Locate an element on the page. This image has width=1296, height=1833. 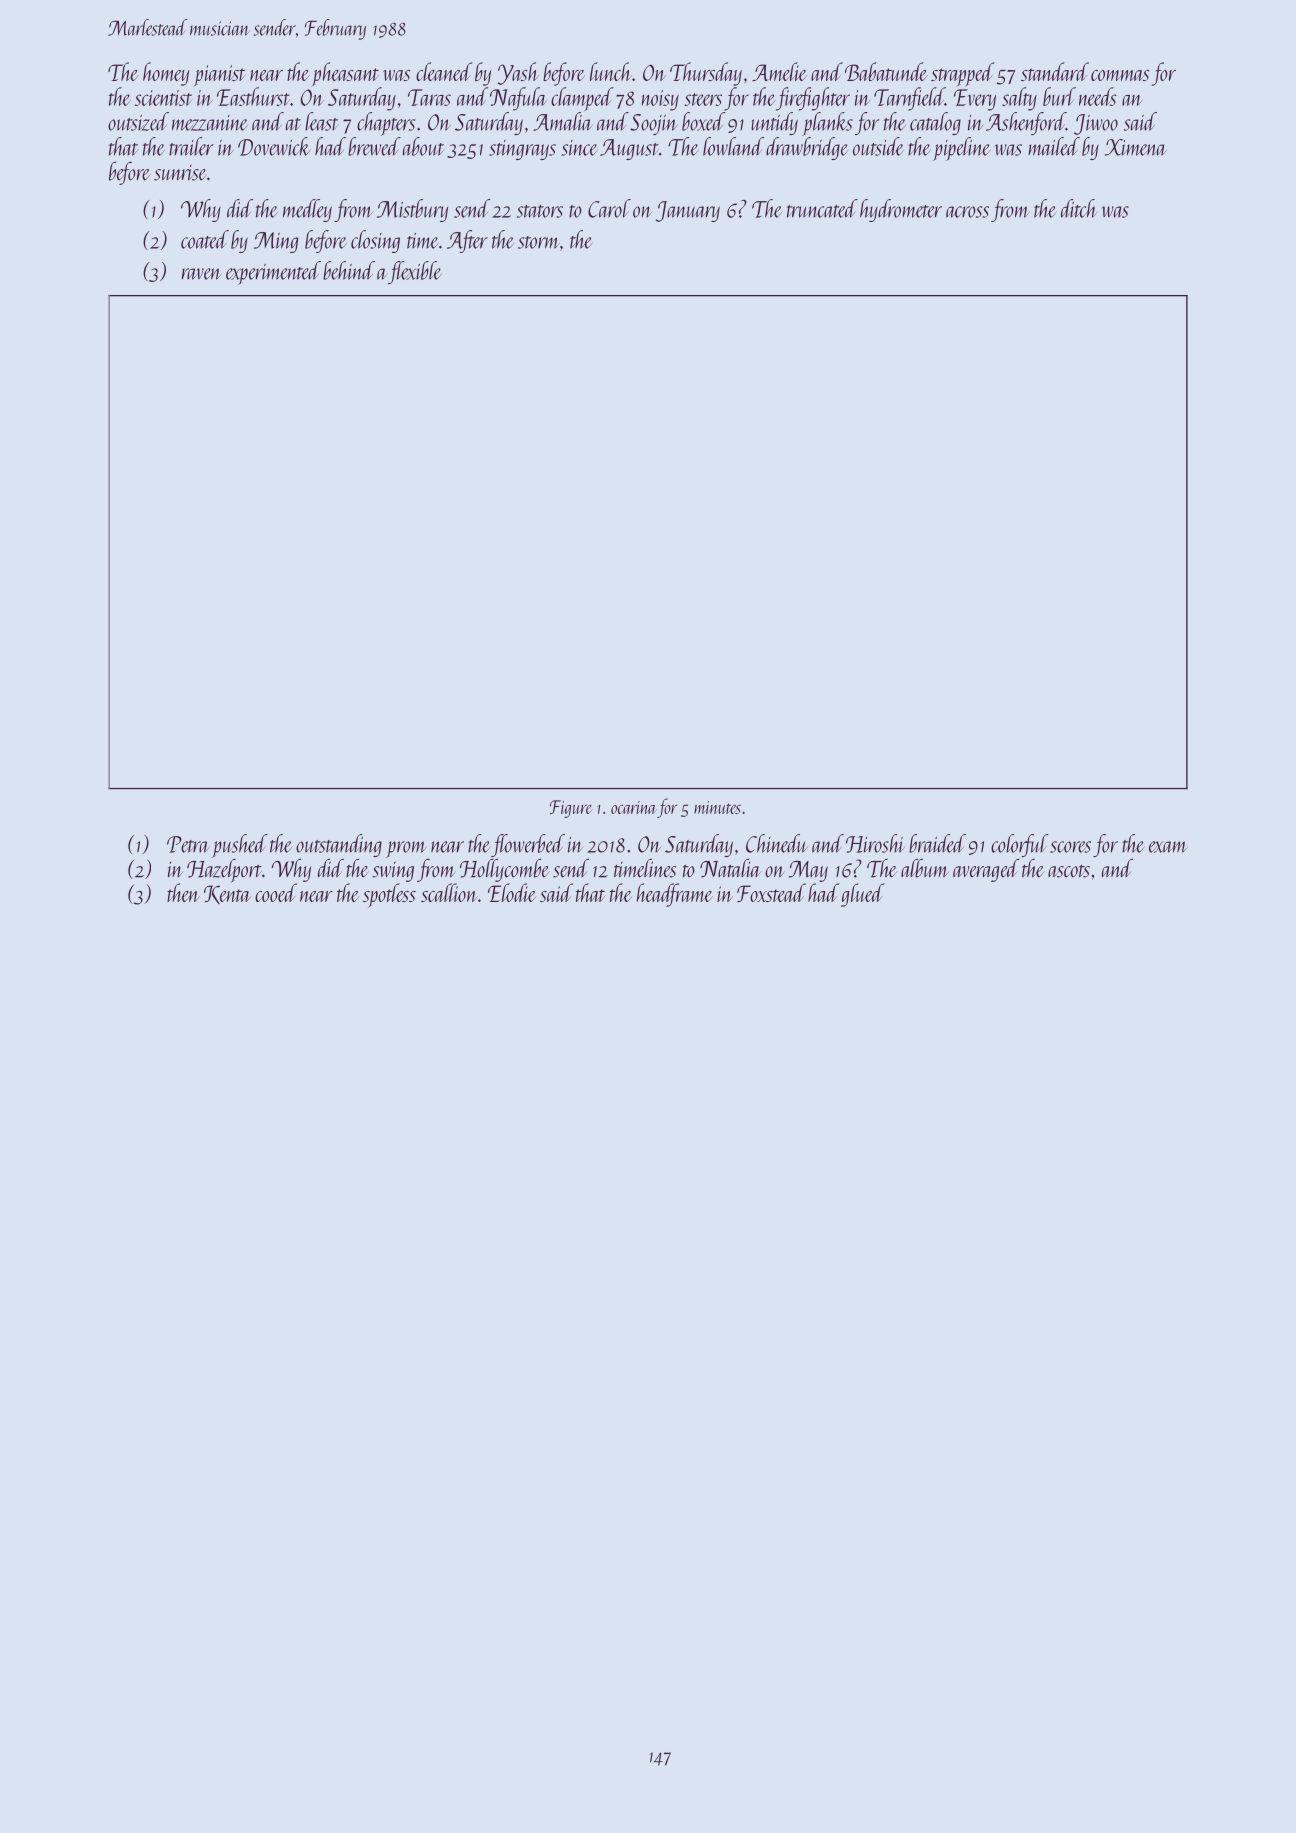
Kenta is located at coordinates (227, 894).
